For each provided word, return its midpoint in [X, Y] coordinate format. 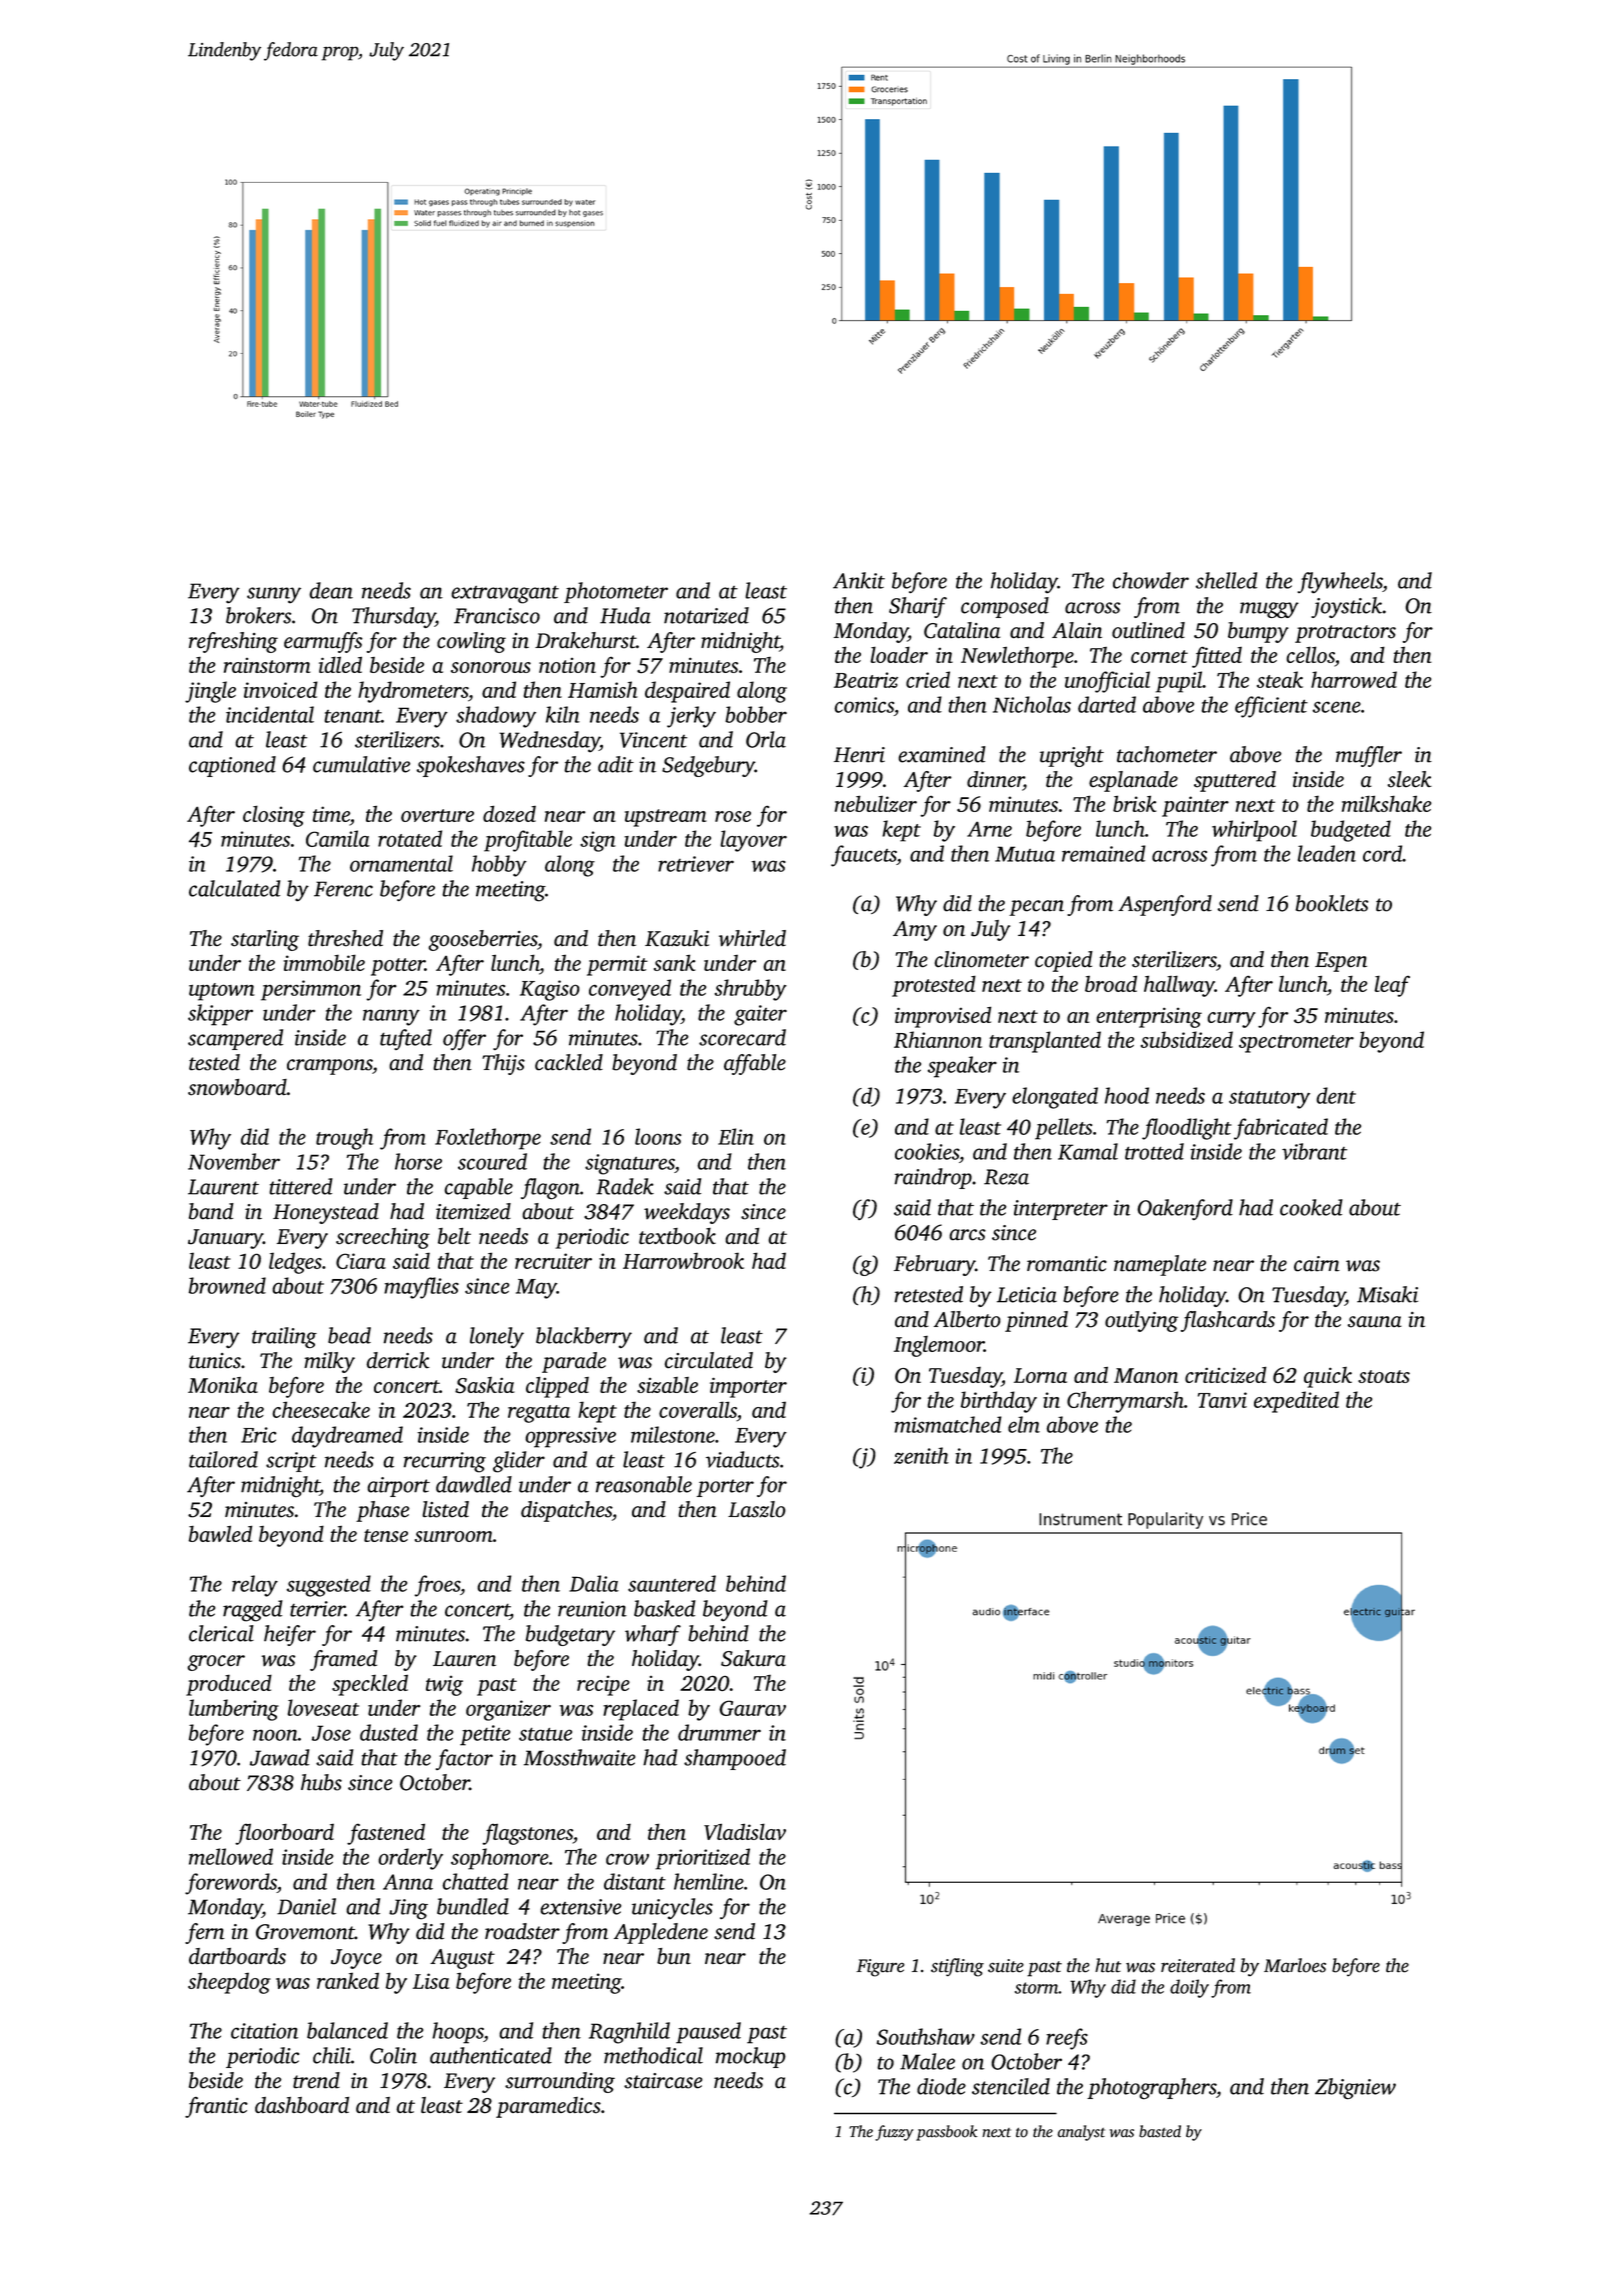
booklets [1332, 903]
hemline [709, 1881]
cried [928, 679]
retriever [696, 864]
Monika [223, 1385]
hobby [499, 866]
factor [464, 1759]
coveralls [698, 1409]
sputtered [1235, 781]
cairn [1317, 1264]
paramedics [548, 2107]
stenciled [1011, 2086]
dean [331, 590]
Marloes [1295, 1965]
